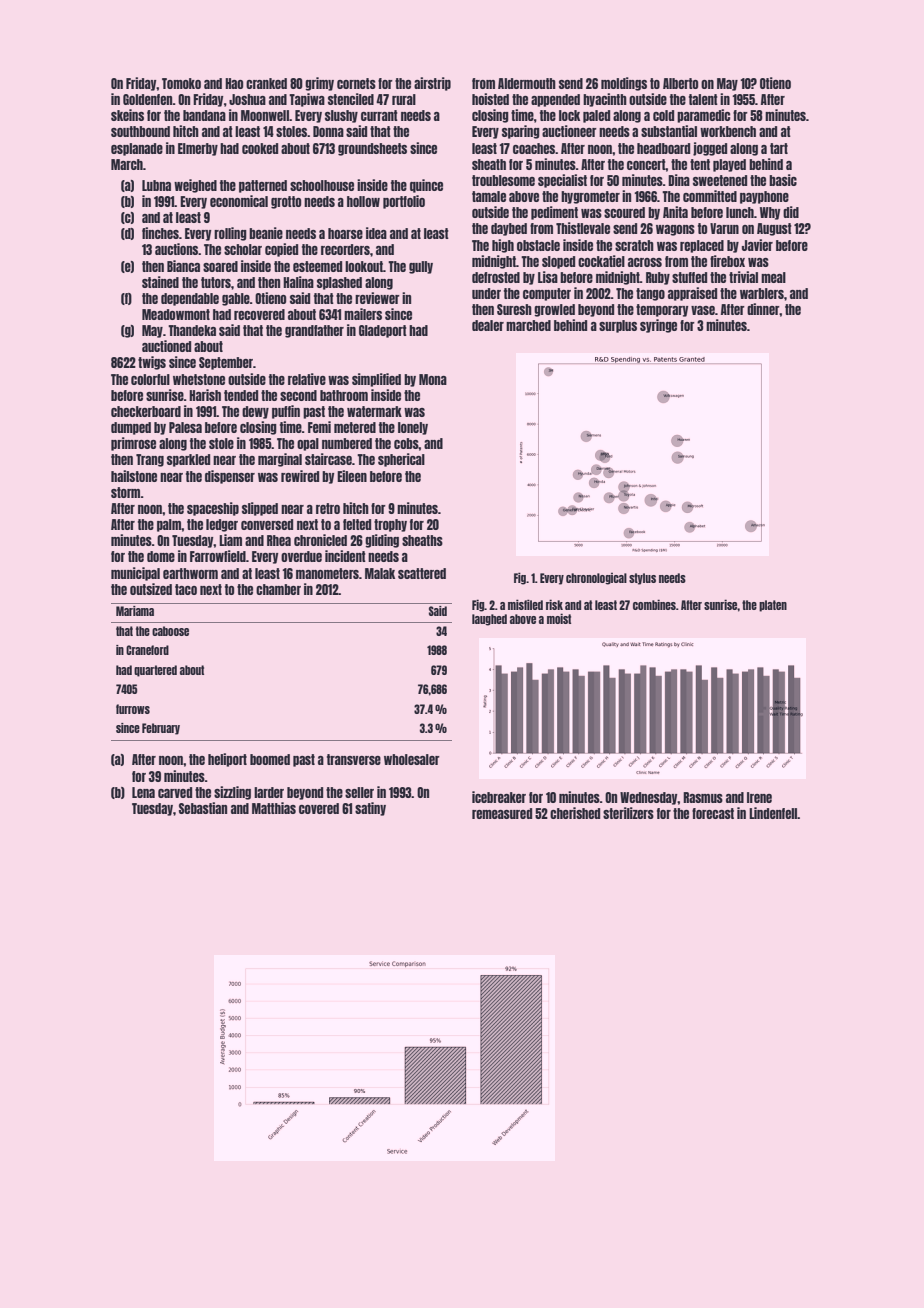 This screenshot has height=1308, width=924. What do you see at coordinates (559, 618) in the screenshot?
I see `moist` at bounding box center [559, 618].
